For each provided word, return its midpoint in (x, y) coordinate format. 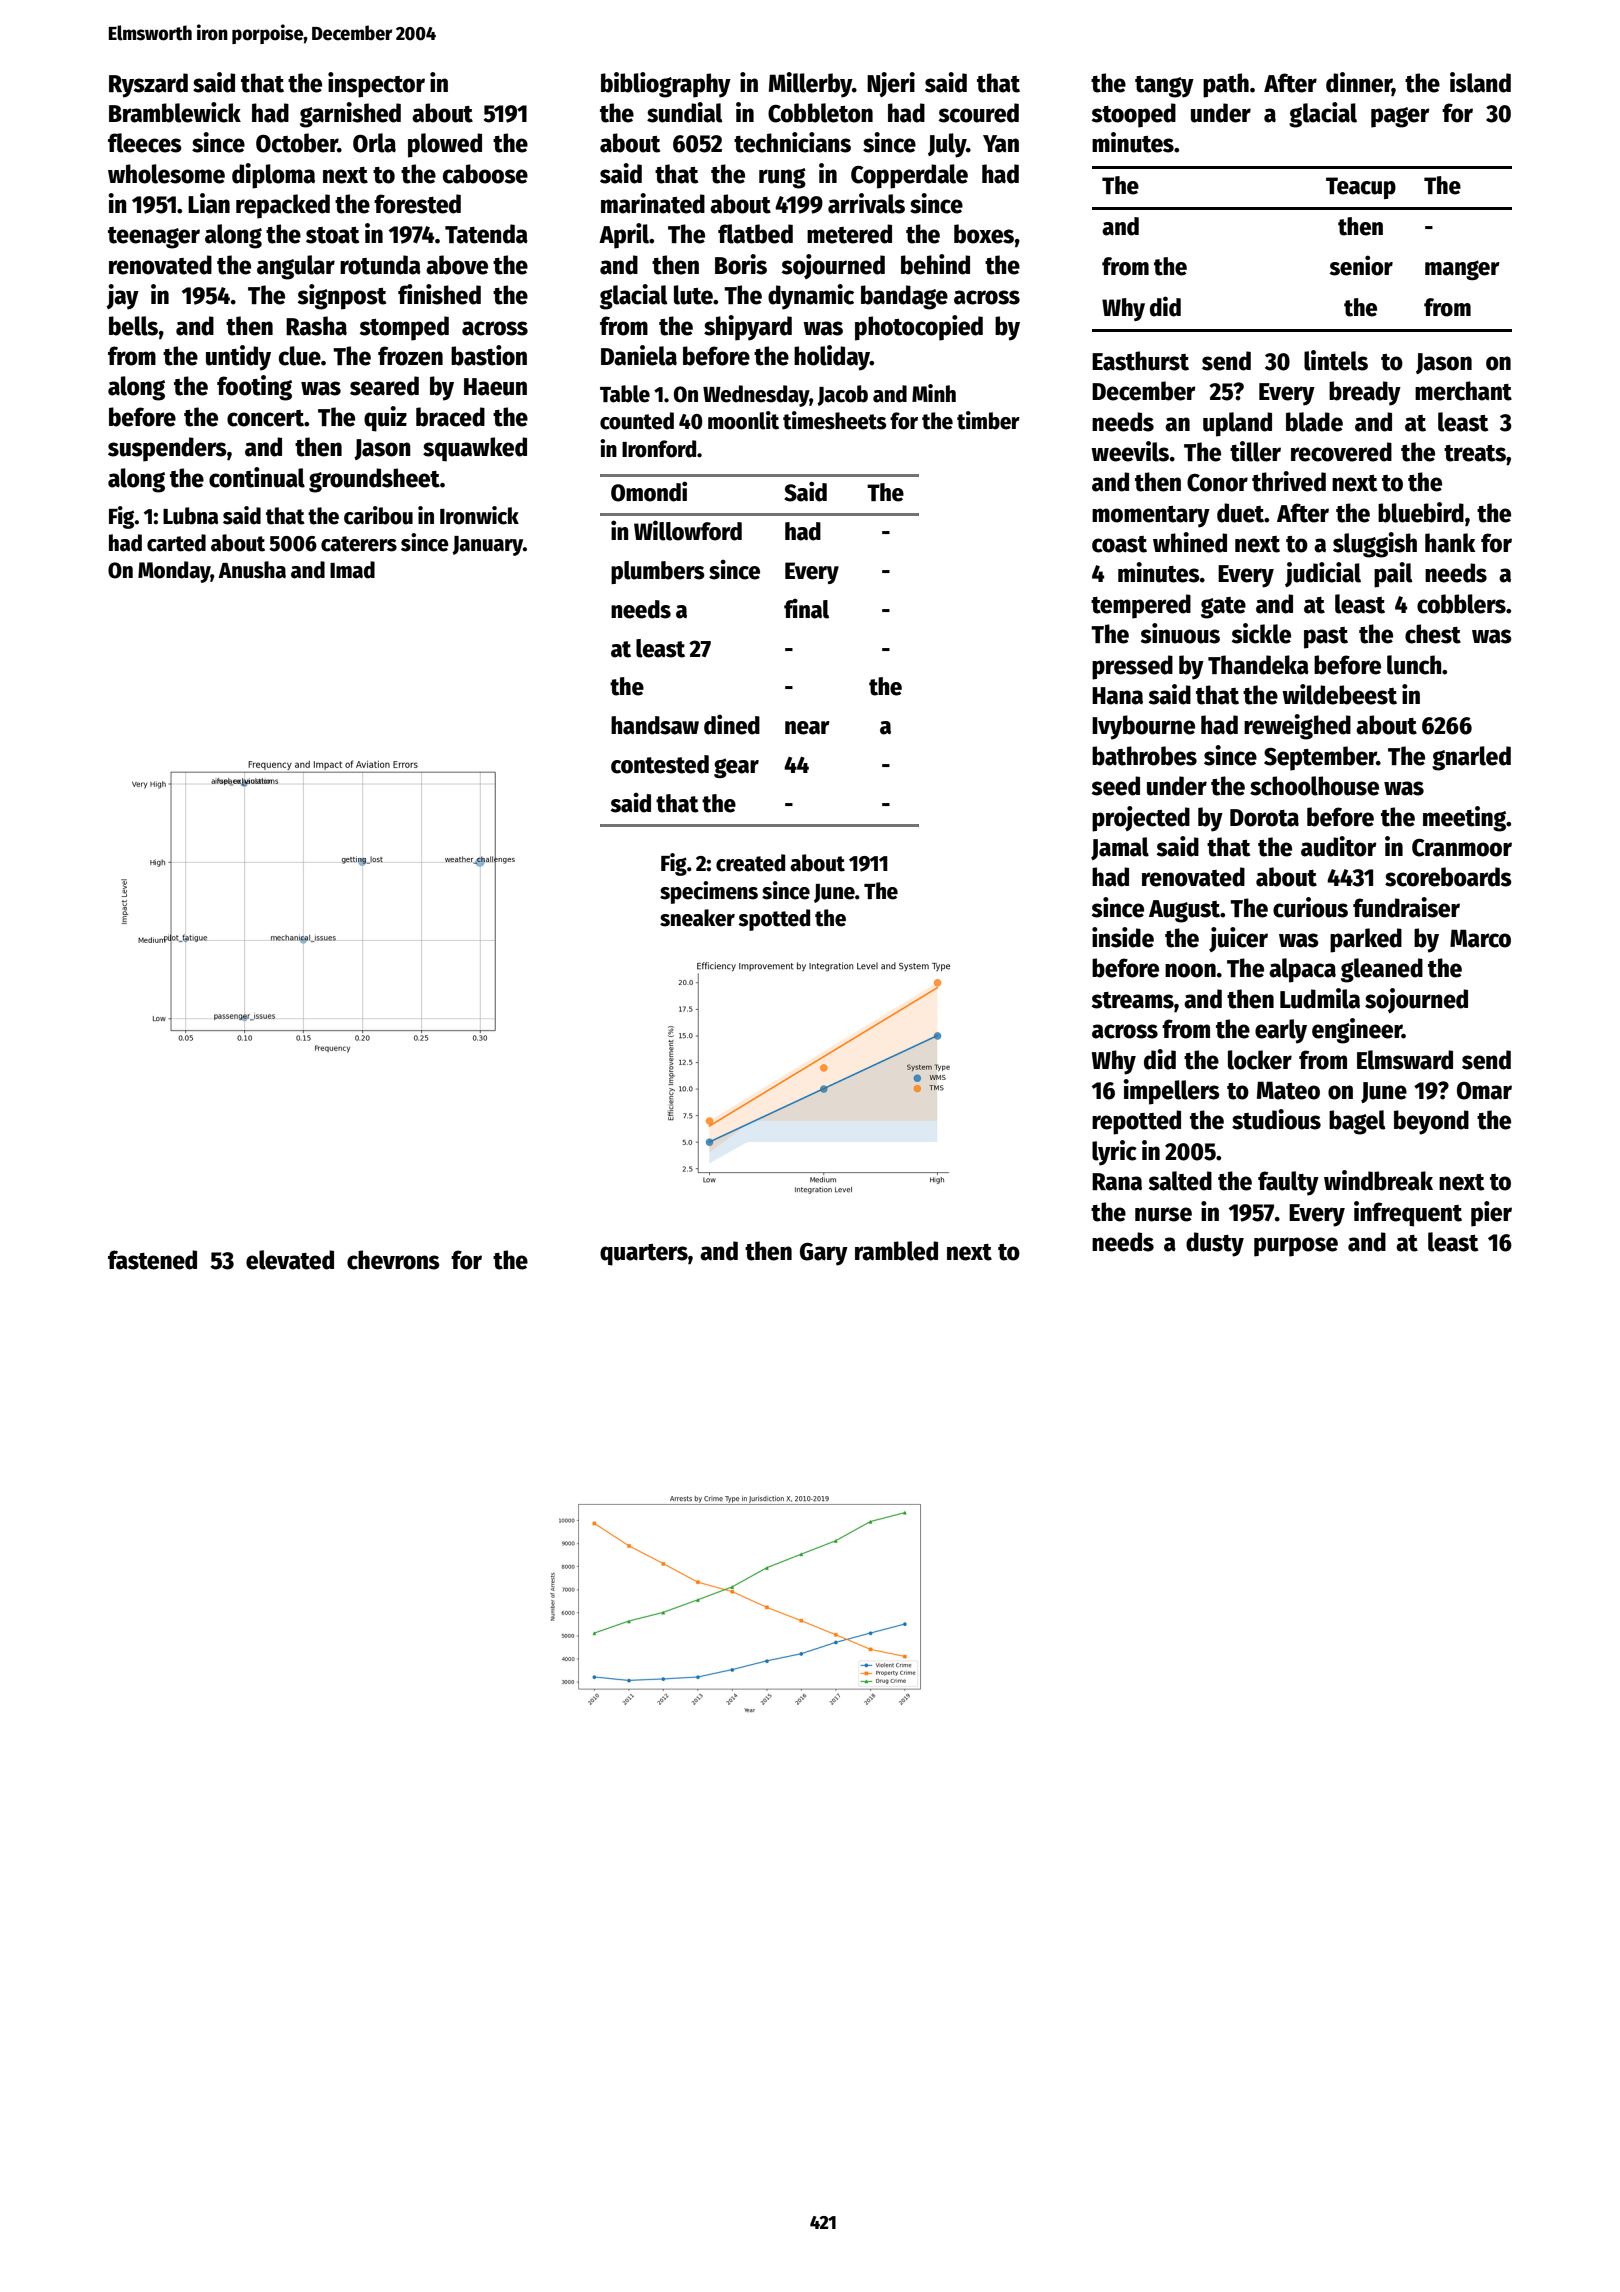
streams (1132, 1000)
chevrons (393, 1260)
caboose (485, 174)
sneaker (697, 918)
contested (660, 764)
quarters (644, 1255)
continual (257, 477)
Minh (934, 393)
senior (1361, 265)
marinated (653, 203)
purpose (1296, 1247)
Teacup (1361, 188)
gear (736, 768)
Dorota (1264, 818)
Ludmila (1320, 998)
